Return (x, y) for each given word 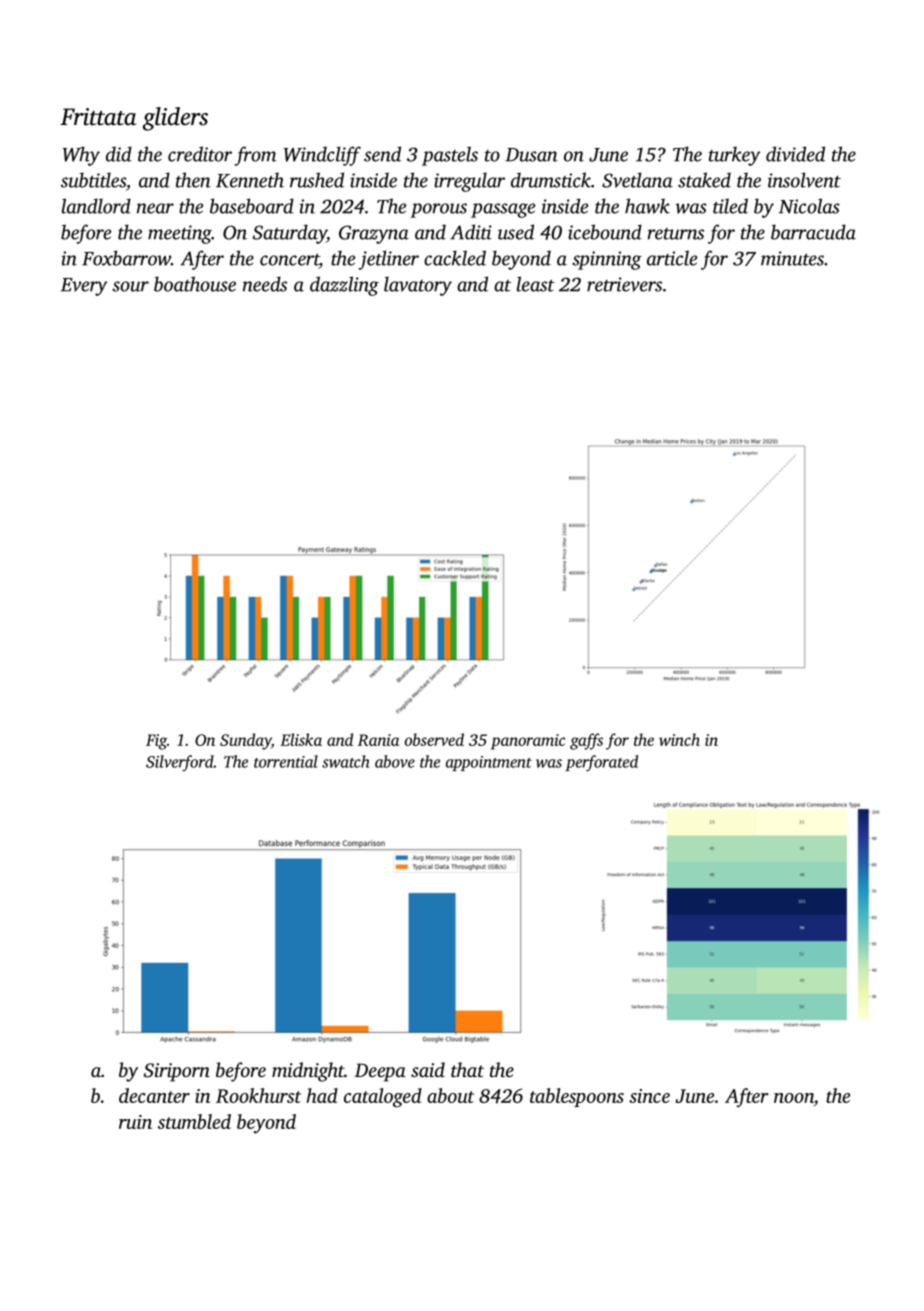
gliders (175, 119)
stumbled (194, 1121)
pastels (450, 156)
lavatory (418, 286)
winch (679, 739)
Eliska (301, 739)
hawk (647, 206)
